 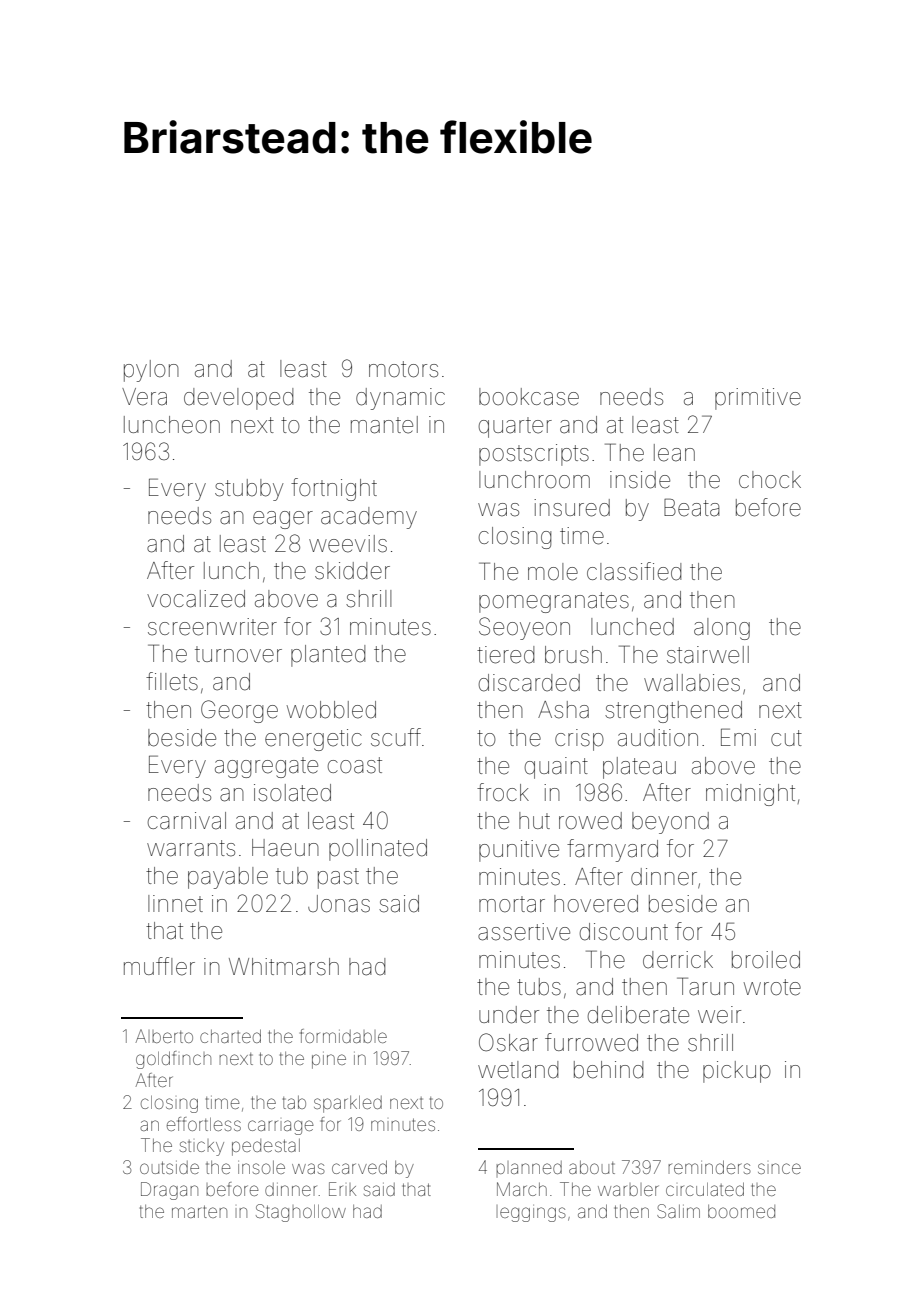 I want to click on assertive, so click(x=524, y=932).
